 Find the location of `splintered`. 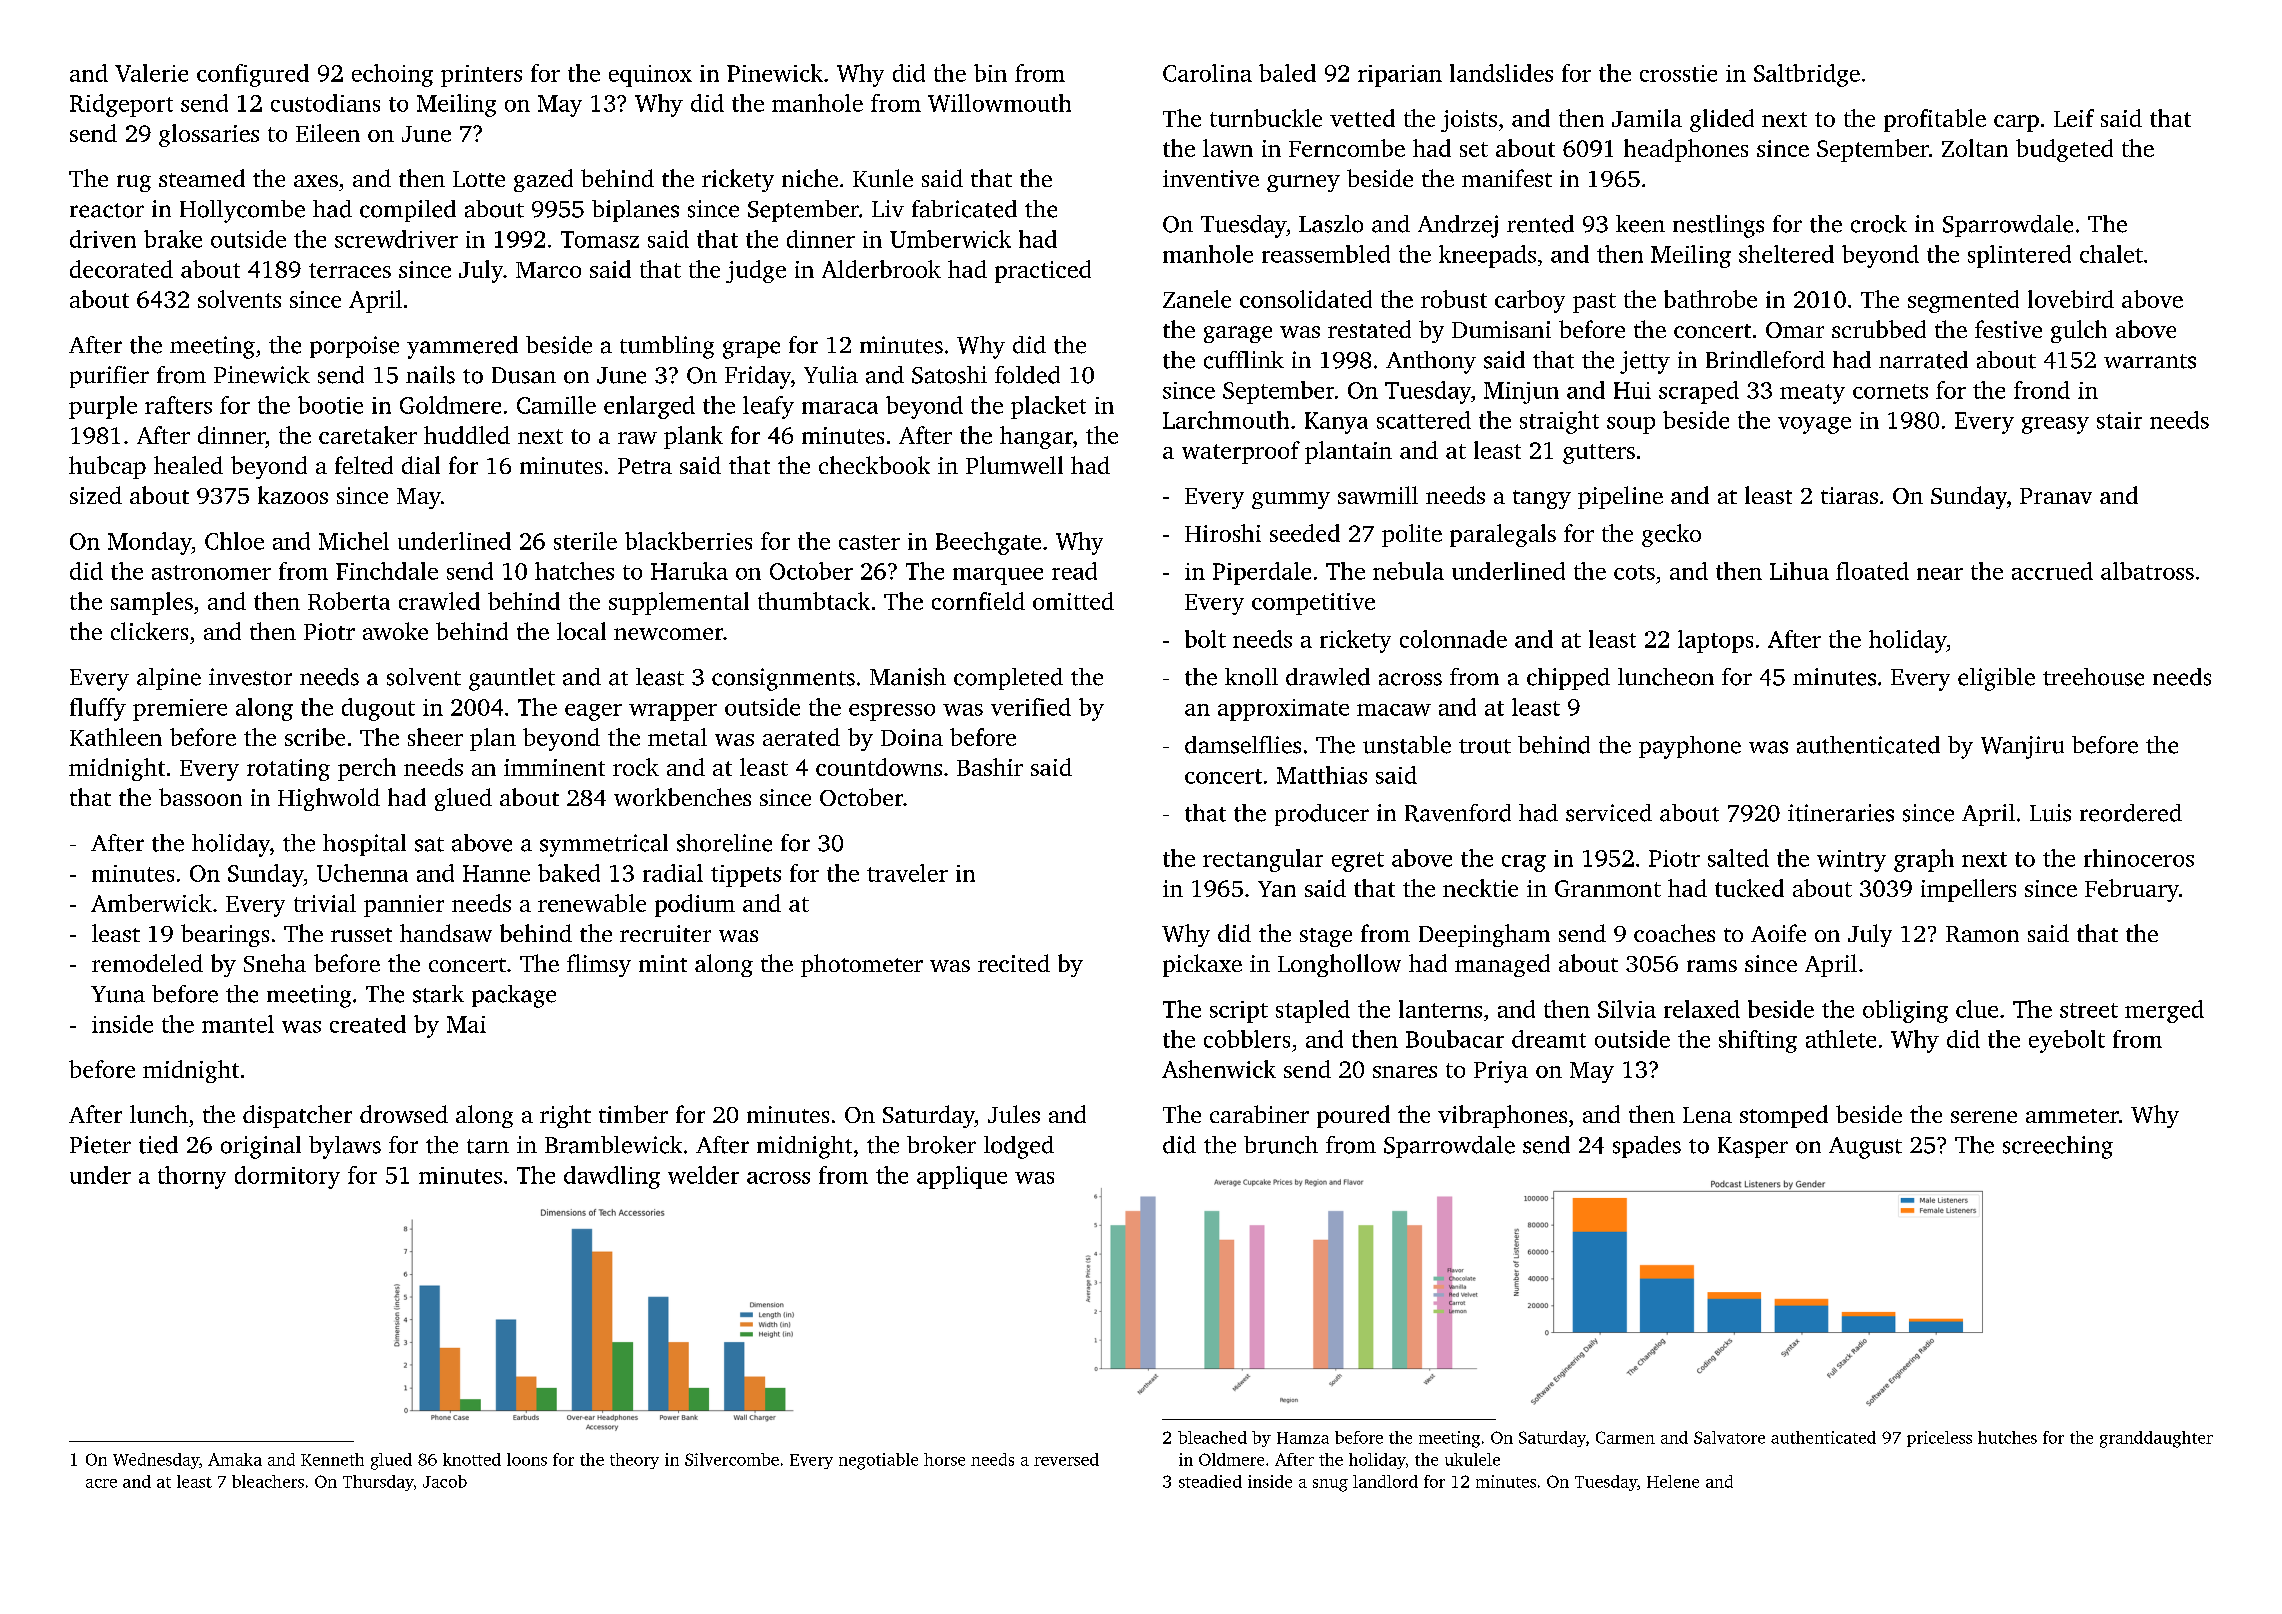

splintered is located at coordinates (2019, 256).
